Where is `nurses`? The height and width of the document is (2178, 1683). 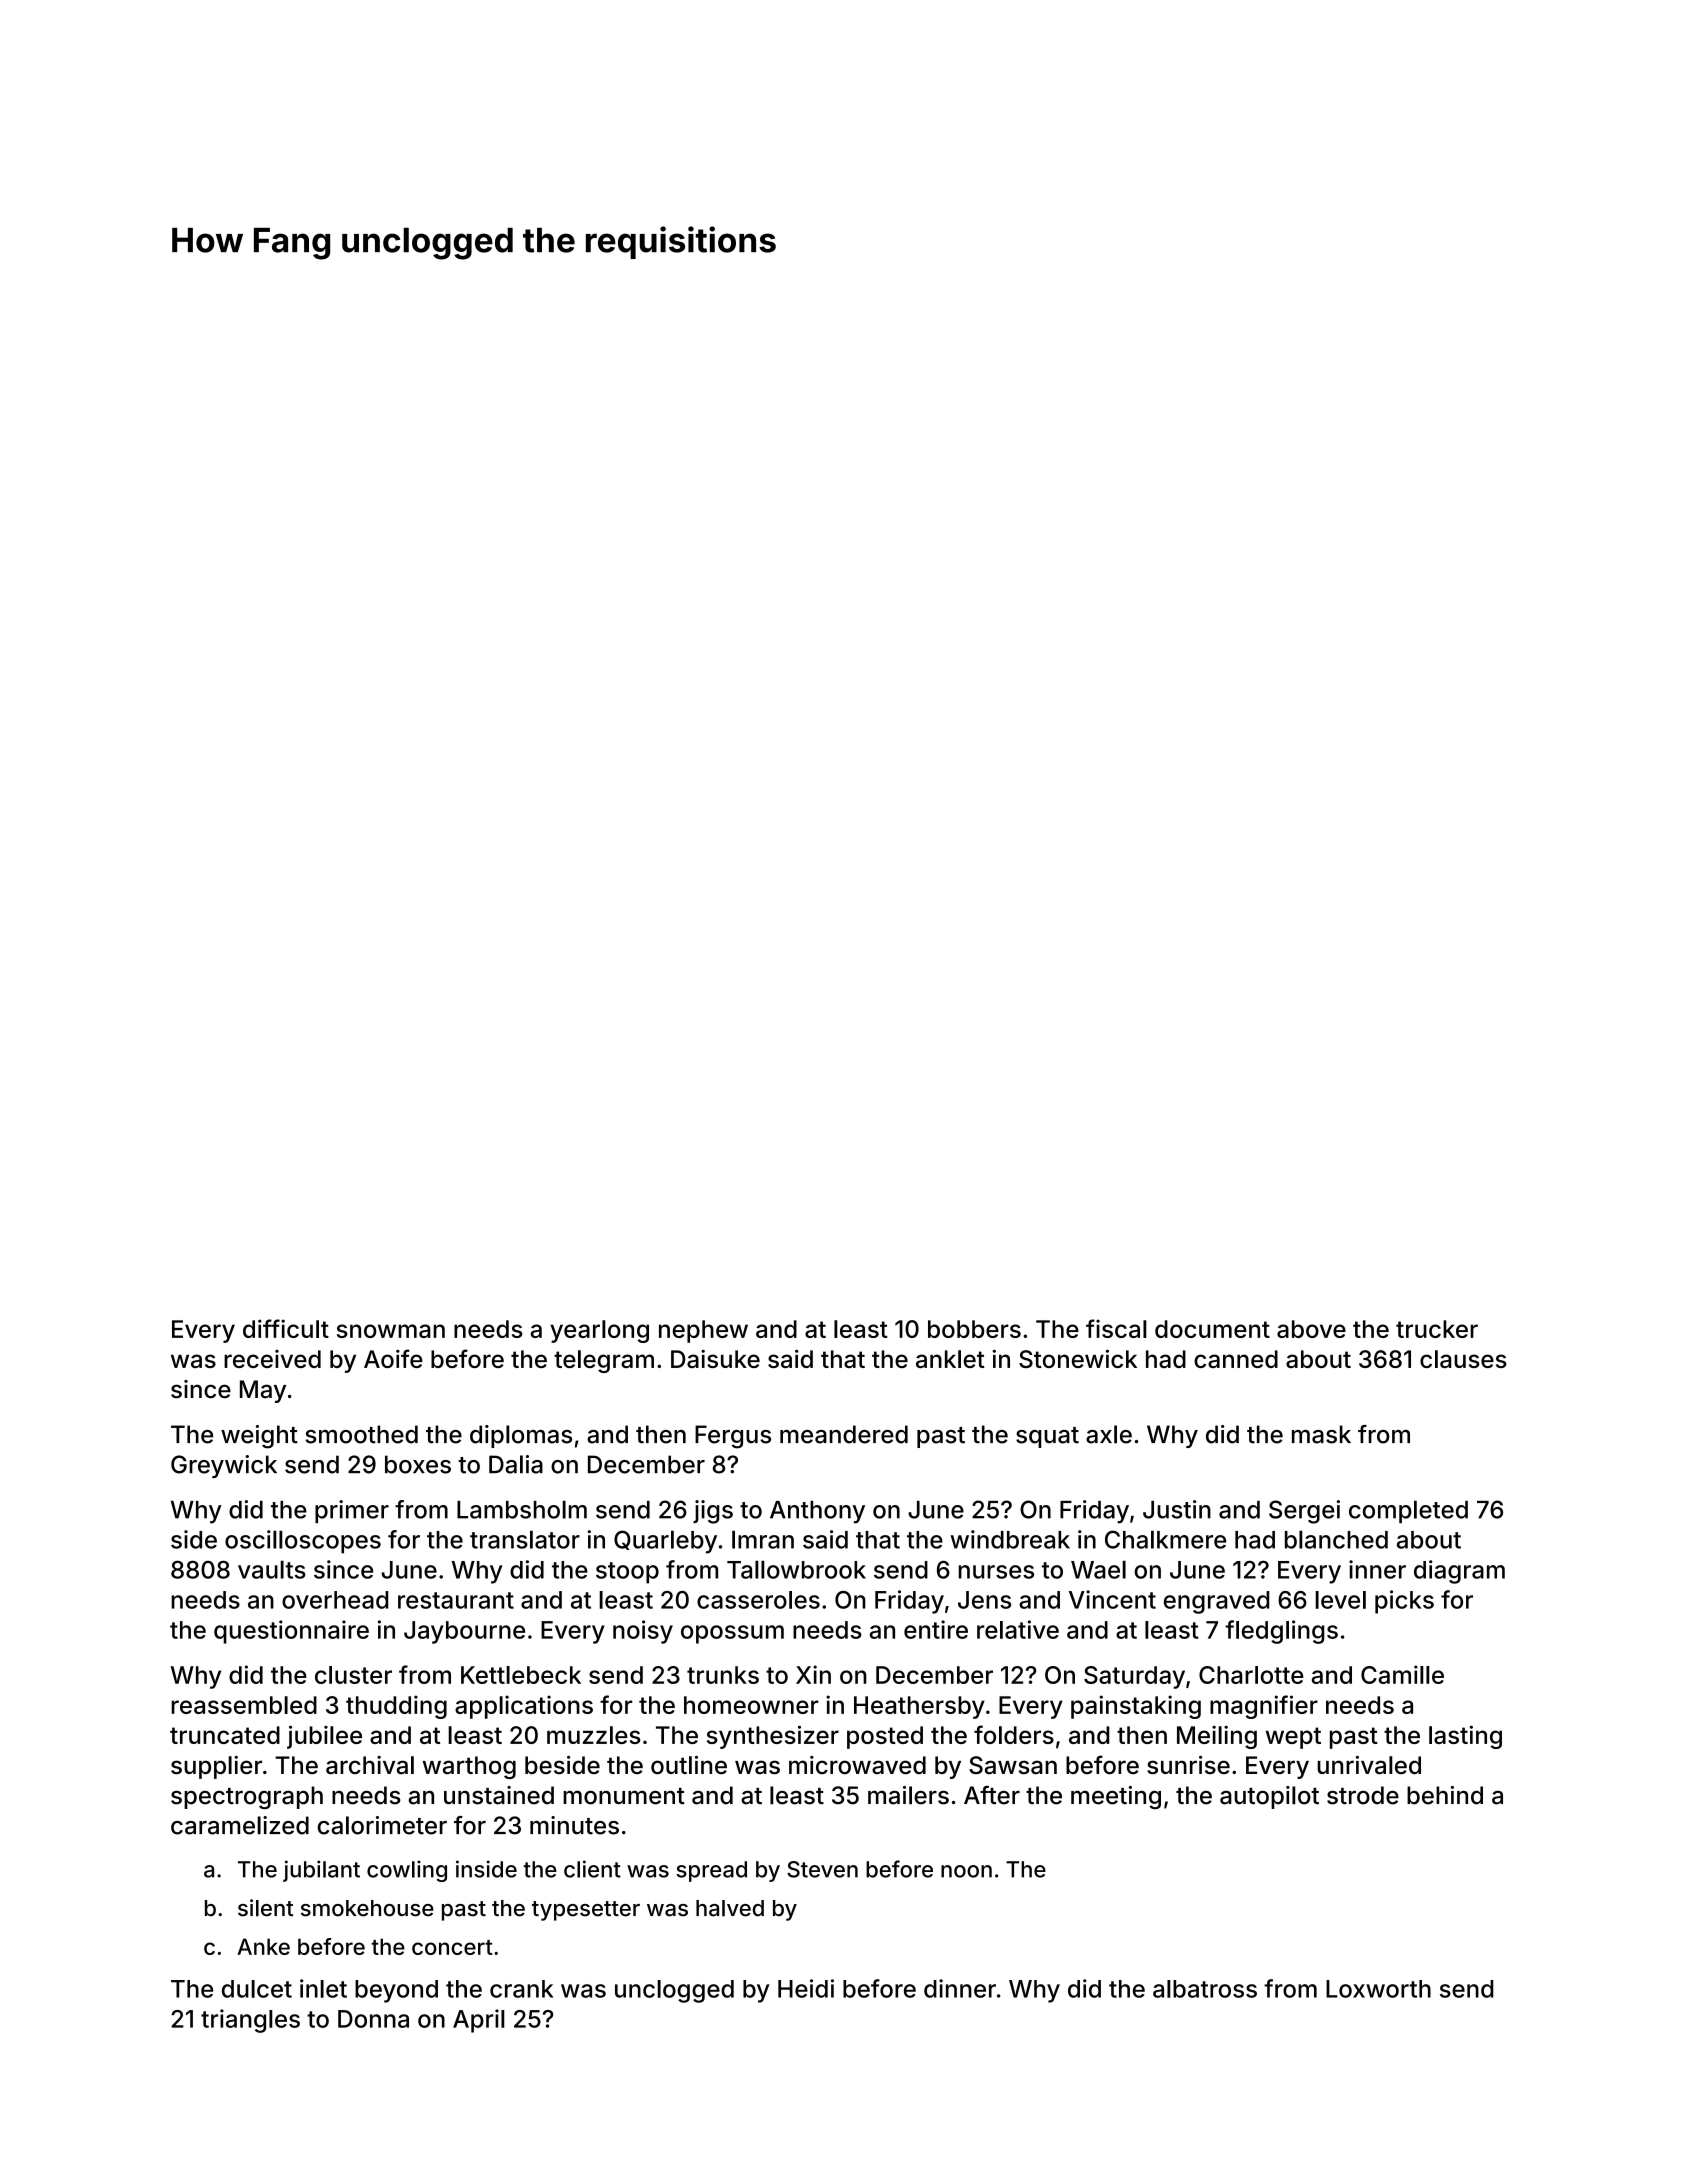
nurses is located at coordinates (996, 1572).
